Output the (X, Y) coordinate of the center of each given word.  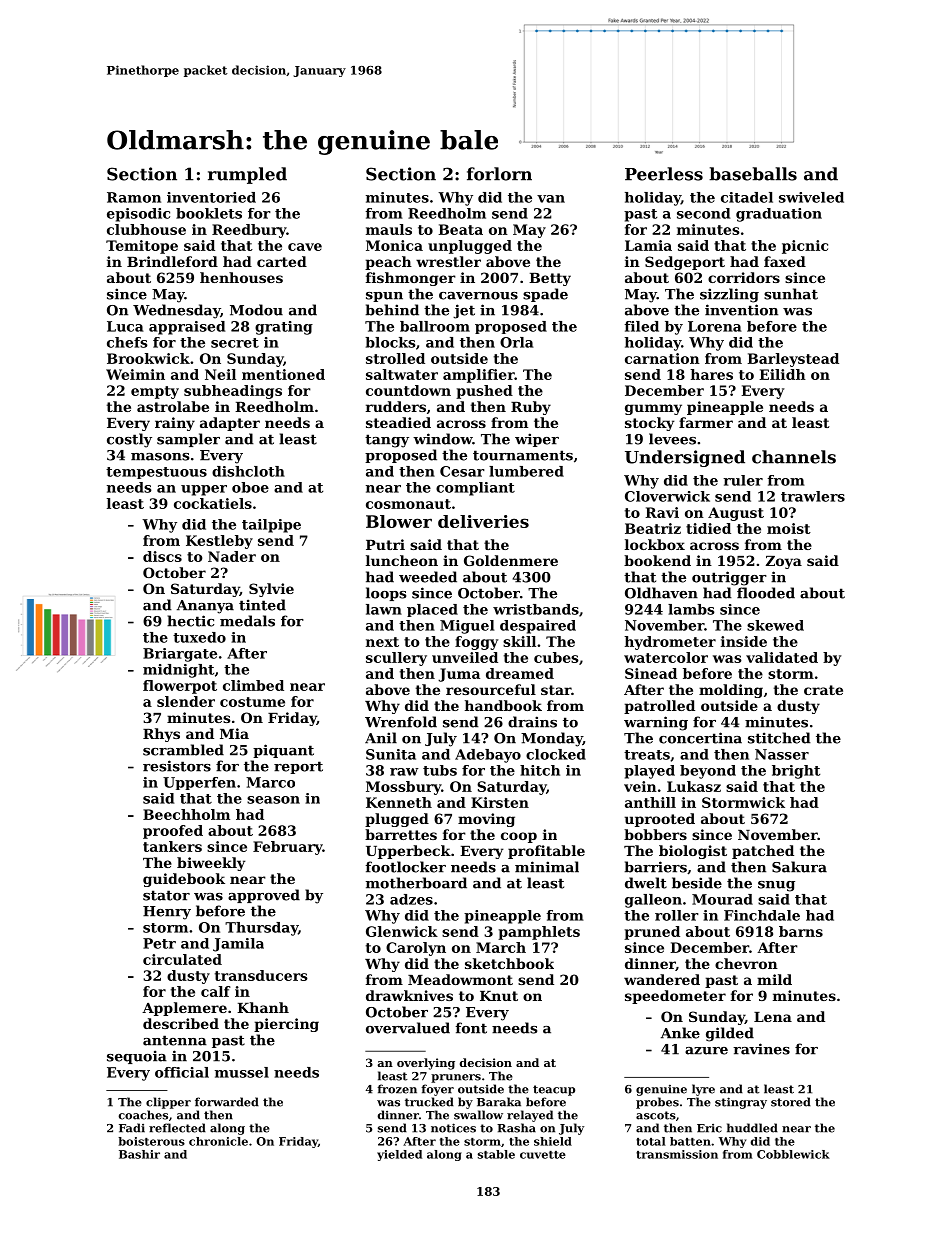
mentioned (283, 374)
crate (823, 690)
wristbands (536, 609)
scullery (396, 659)
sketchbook (509, 963)
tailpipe (271, 526)
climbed (253, 685)
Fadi (132, 1128)
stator (166, 895)
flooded (766, 593)
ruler (743, 480)
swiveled (811, 197)
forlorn (499, 174)
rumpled (247, 175)
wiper (537, 440)
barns (801, 931)
